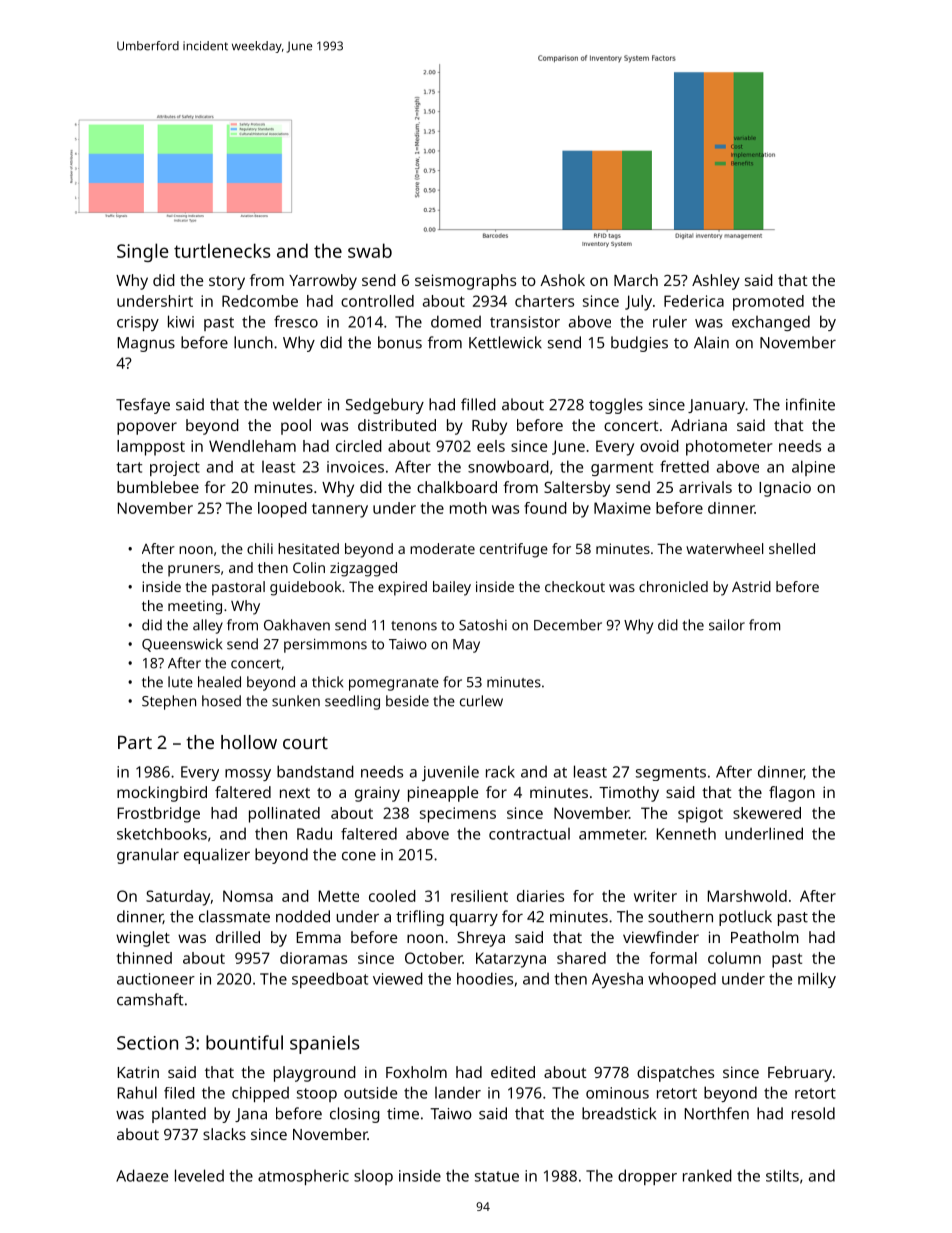 Image resolution: width=952 pixels, height=1233 pixels. I want to click on Wendleham, so click(252, 446).
